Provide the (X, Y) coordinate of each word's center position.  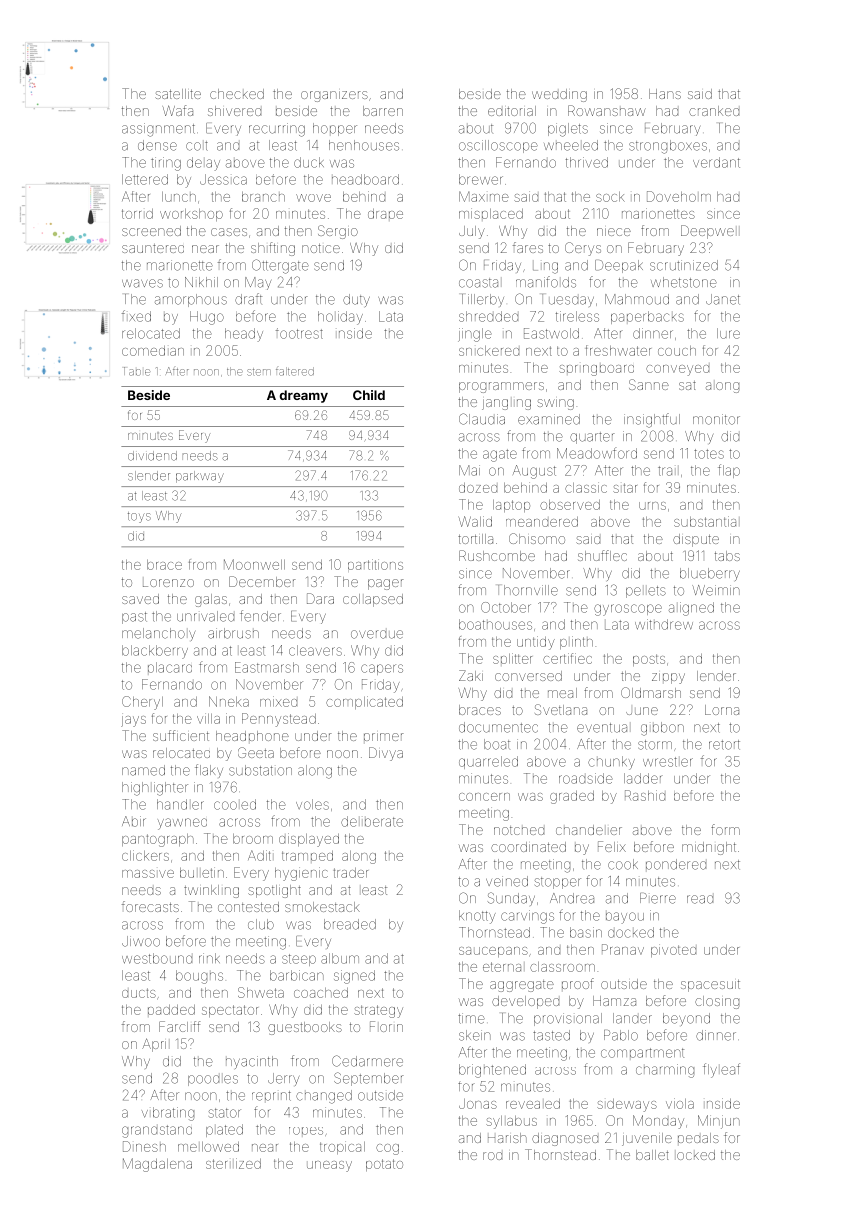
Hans (665, 94)
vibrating (168, 1114)
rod (492, 1156)
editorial (512, 111)
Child (369, 395)
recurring (277, 130)
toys (139, 517)
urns (652, 506)
